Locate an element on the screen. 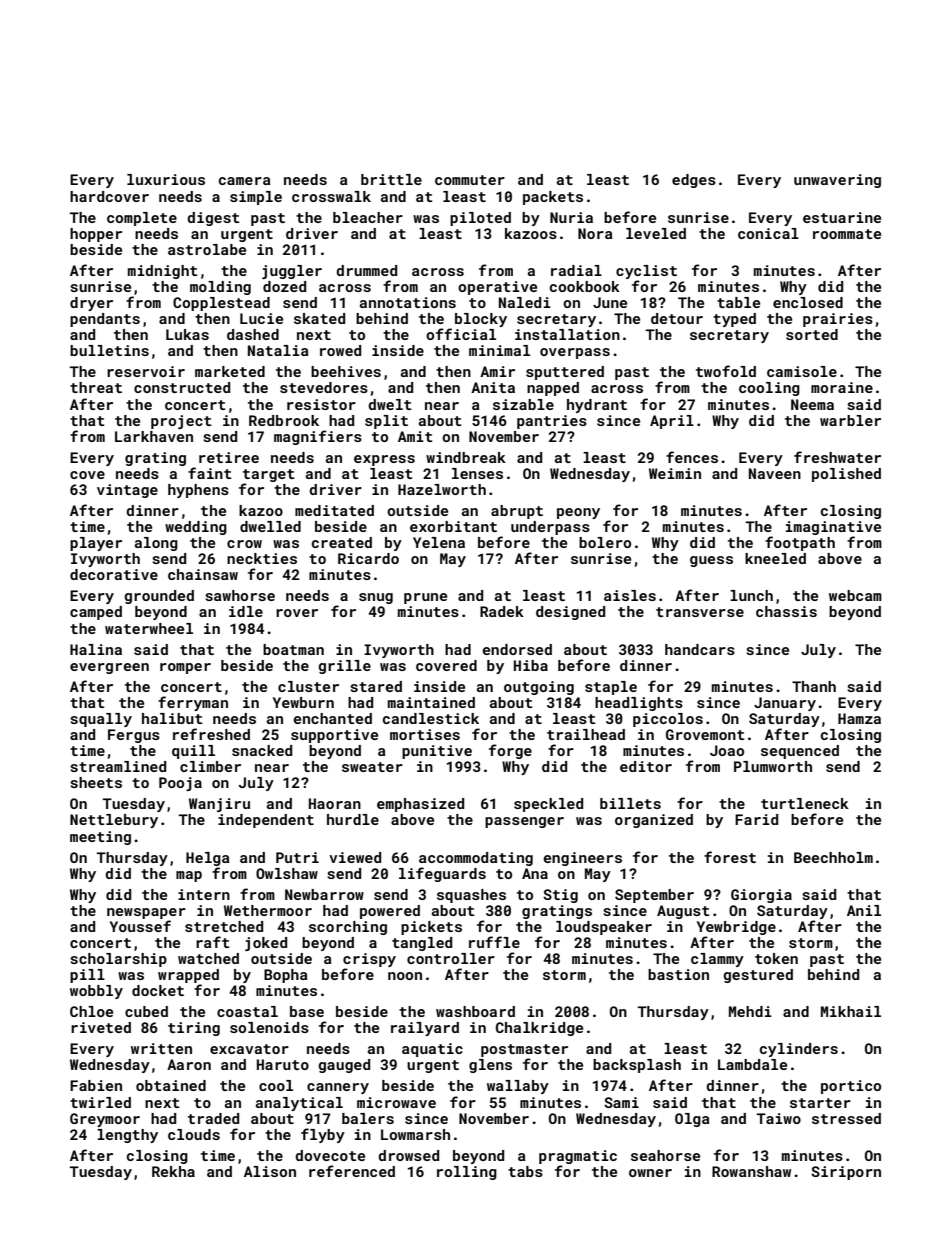 The height and width of the screenshot is (1233, 952). chassis is located at coordinates (786, 611).
